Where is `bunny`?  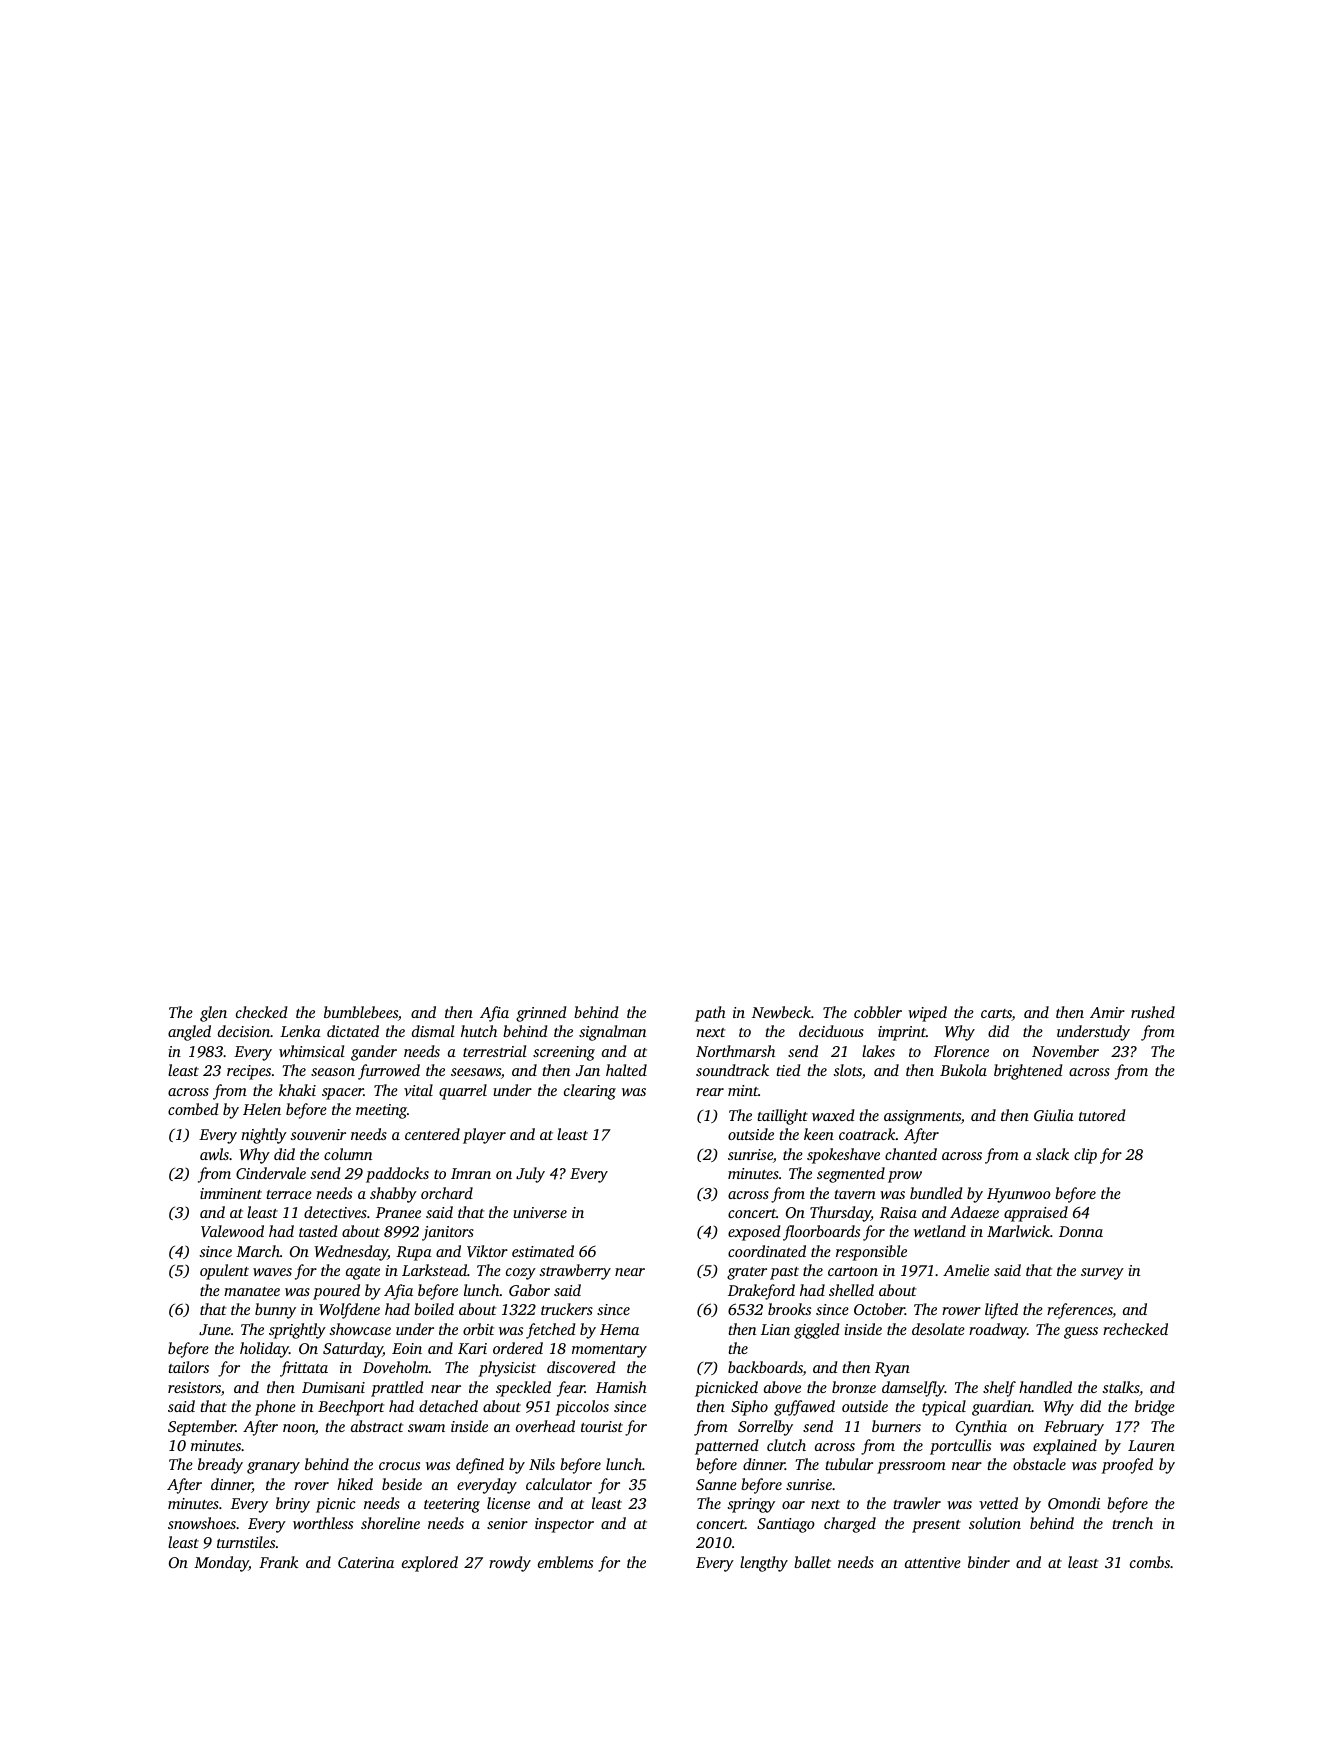
bunny is located at coordinates (275, 1311).
